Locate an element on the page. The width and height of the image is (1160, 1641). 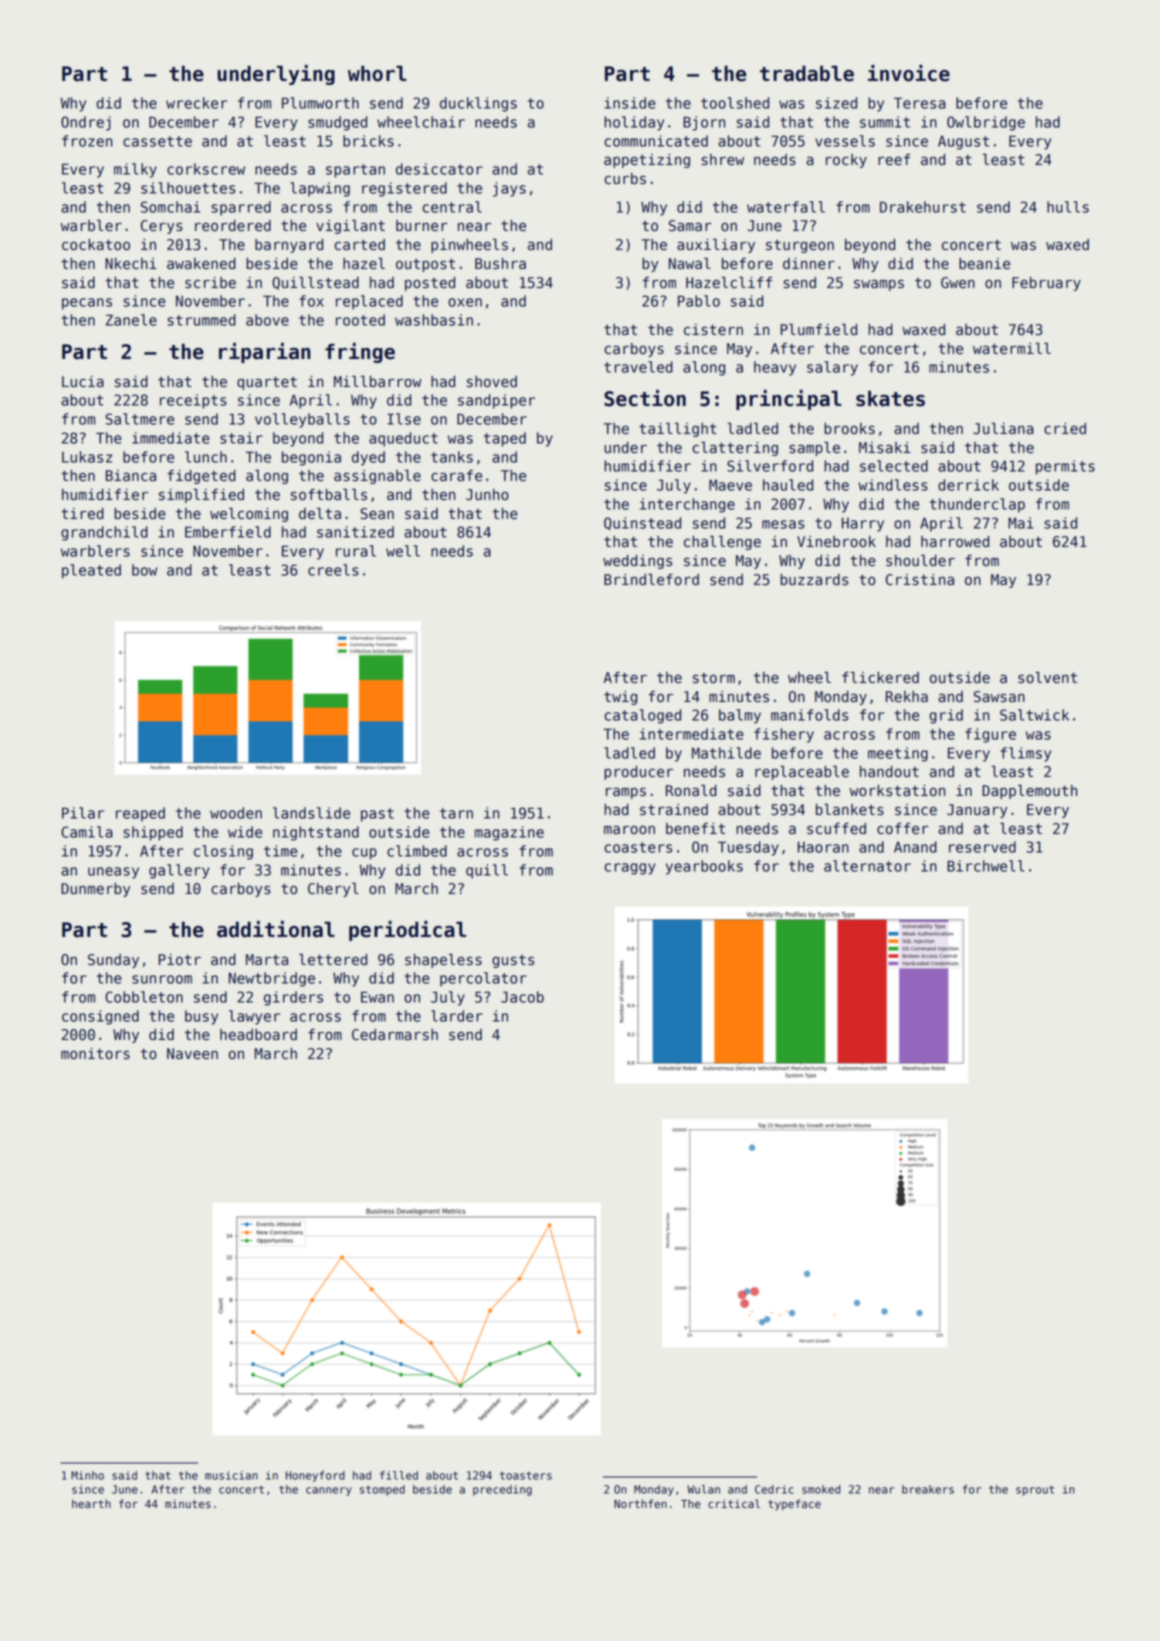
tradable is located at coordinates (807, 73).
